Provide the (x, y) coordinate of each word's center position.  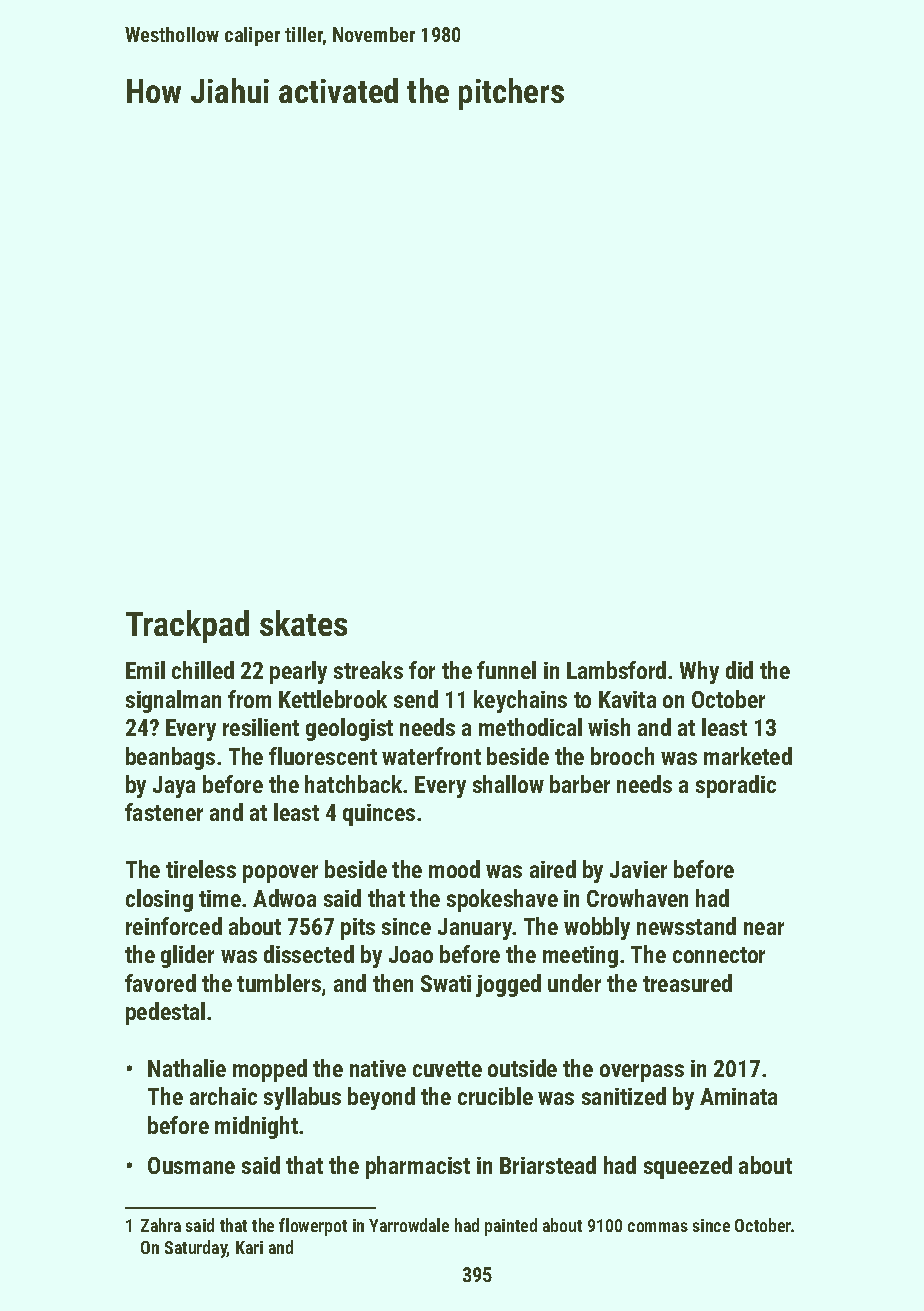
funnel (506, 670)
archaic (223, 1096)
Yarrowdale (409, 1225)
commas (658, 1227)
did (739, 670)
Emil (145, 670)
